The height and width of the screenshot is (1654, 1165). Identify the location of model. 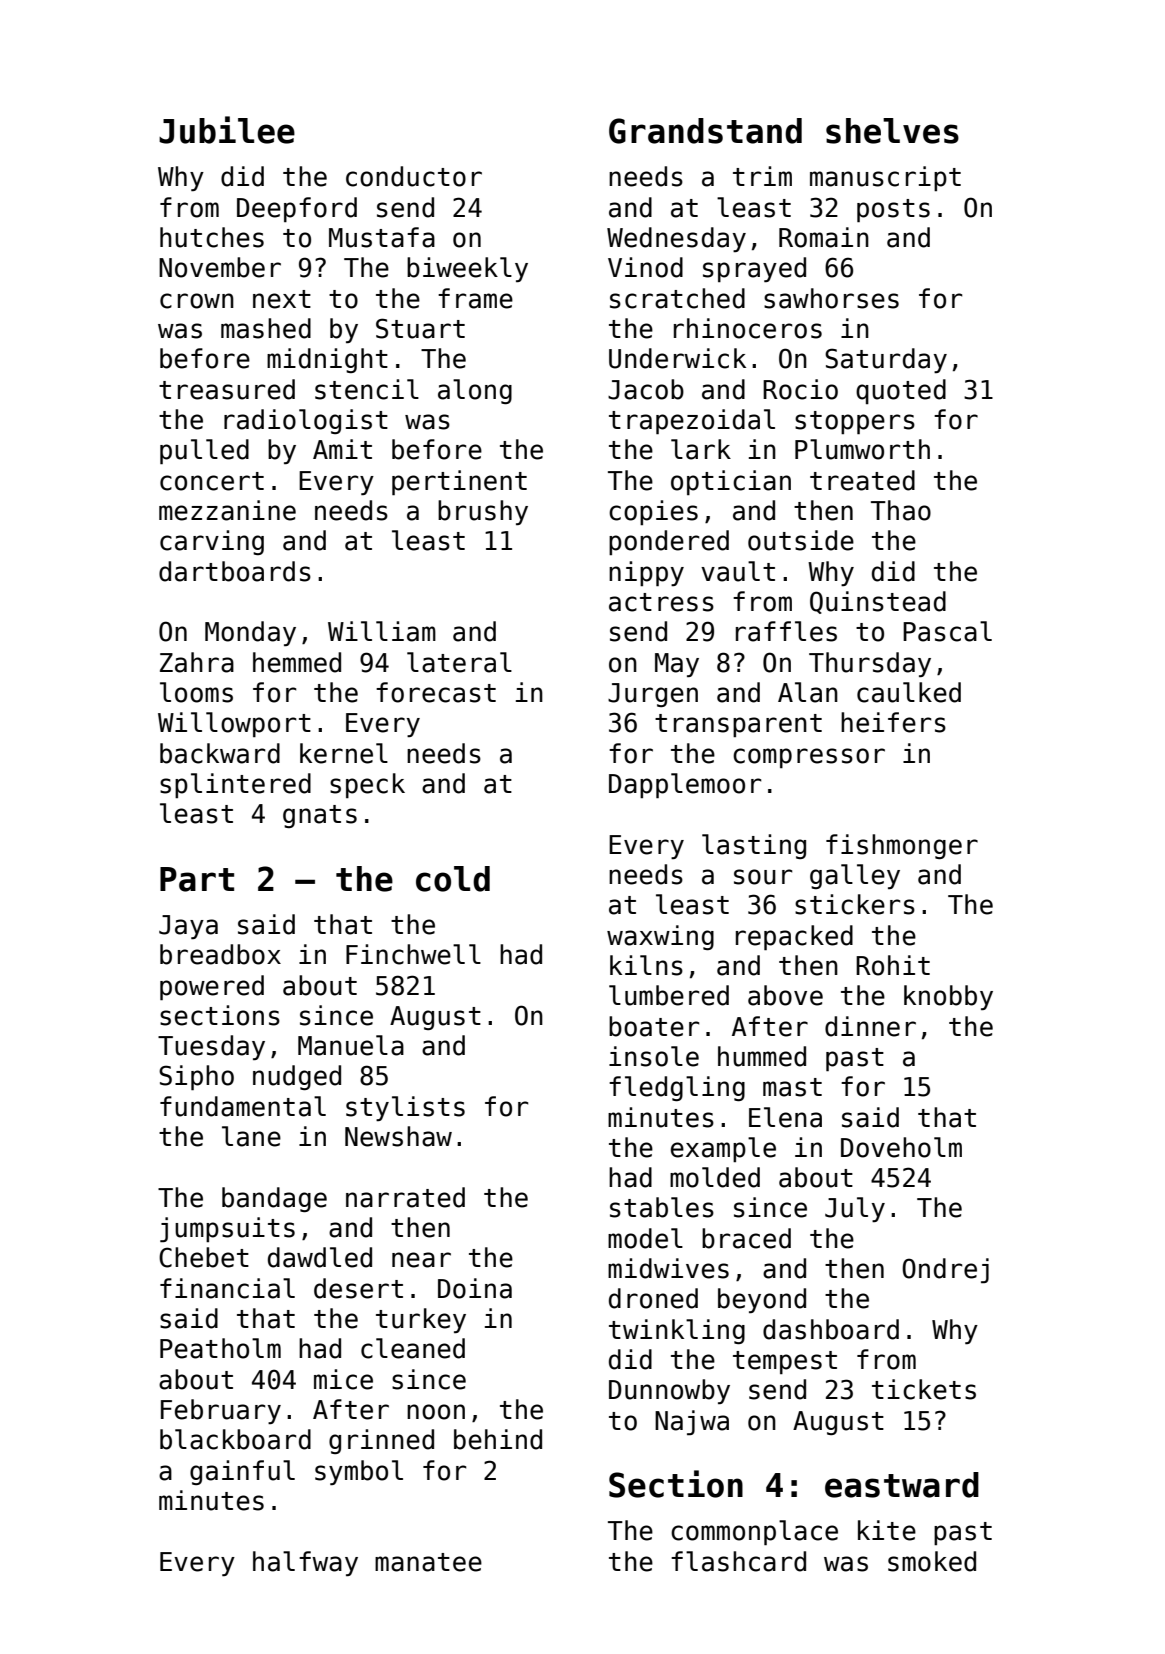
(645, 1238).
